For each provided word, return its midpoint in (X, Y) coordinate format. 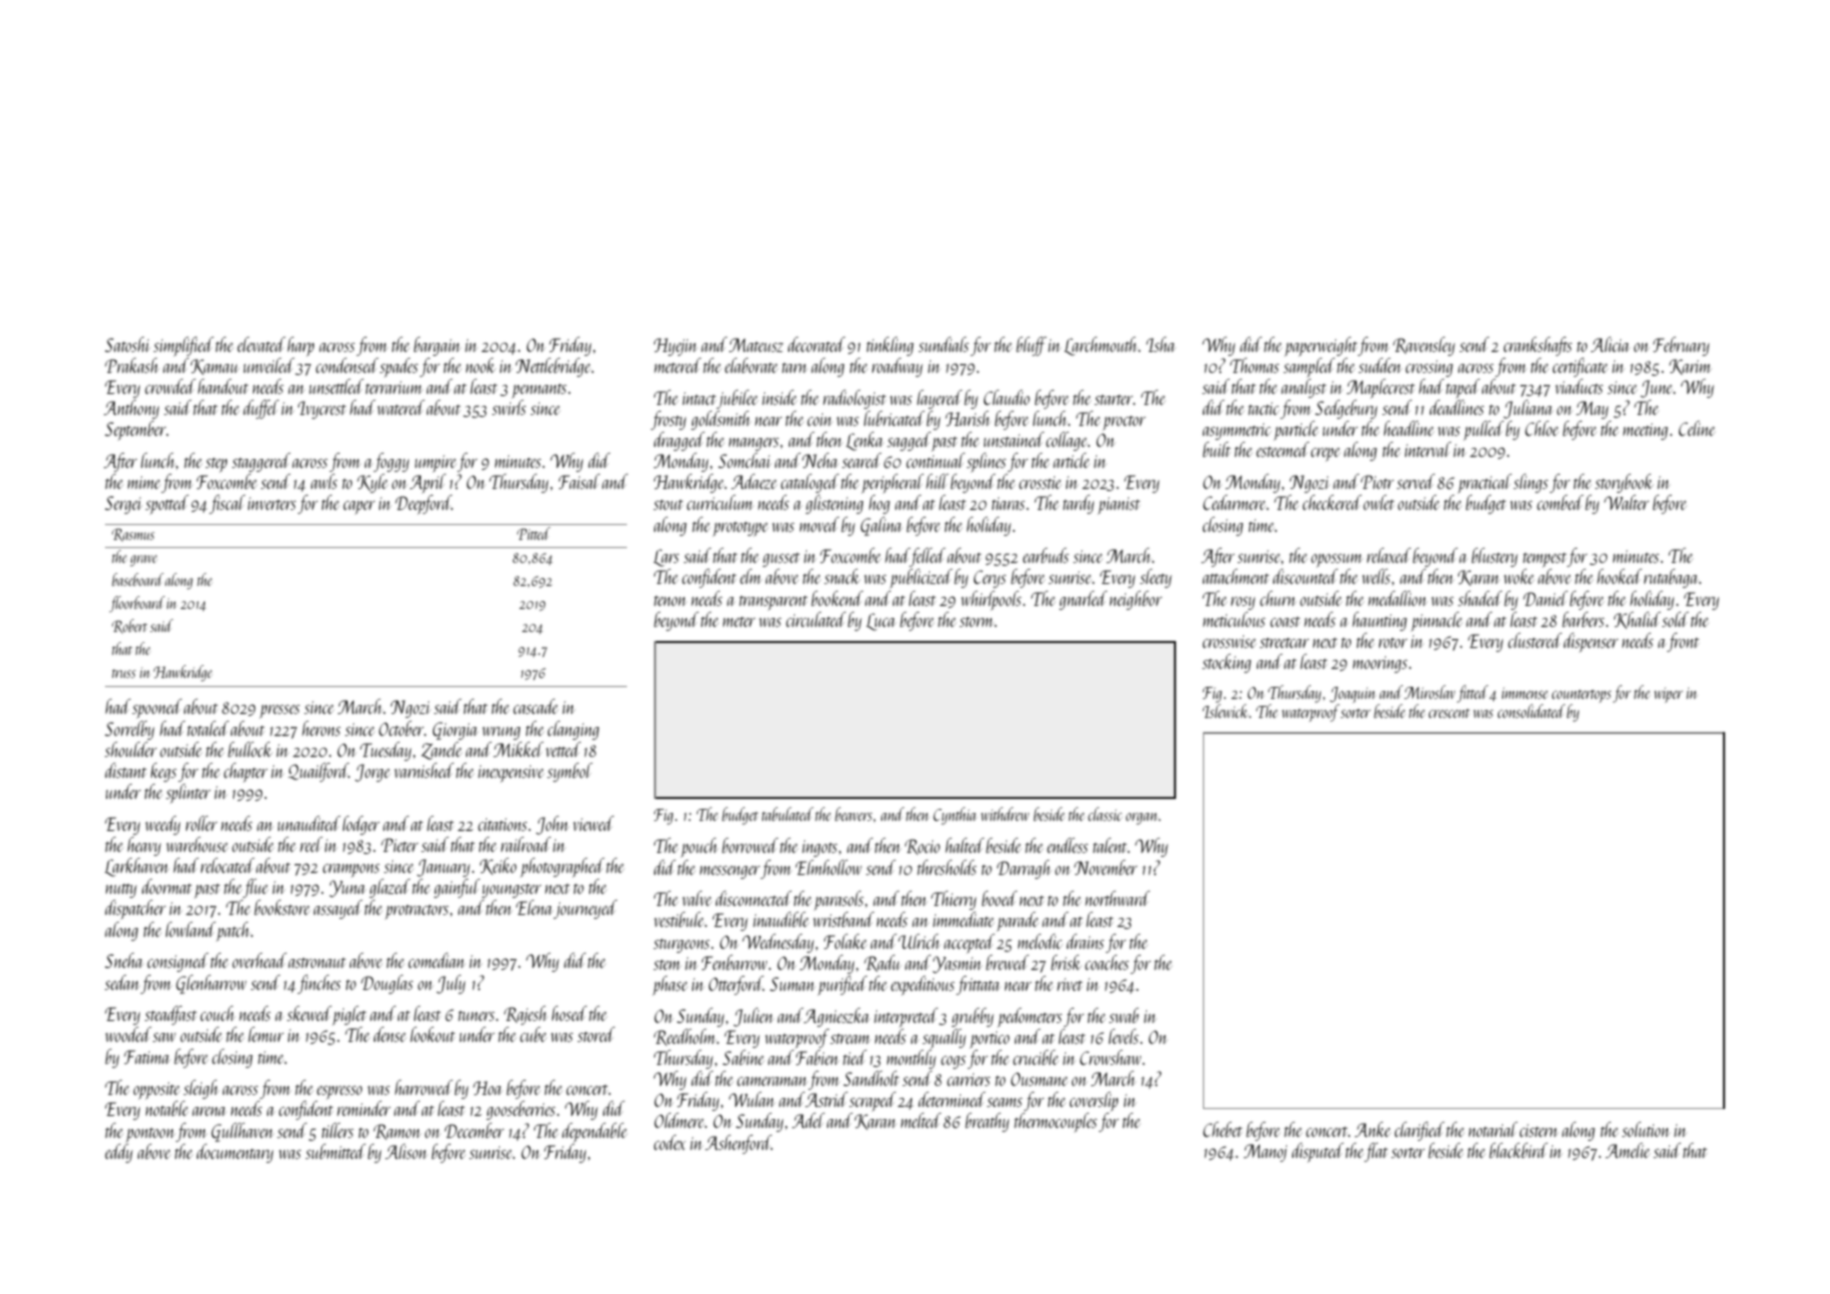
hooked (1619, 576)
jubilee (737, 399)
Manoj (1265, 1153)
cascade (536, 706)
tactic (1264, 408)
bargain (437, 346)
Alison (406, 1151)
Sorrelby (129, 730)
